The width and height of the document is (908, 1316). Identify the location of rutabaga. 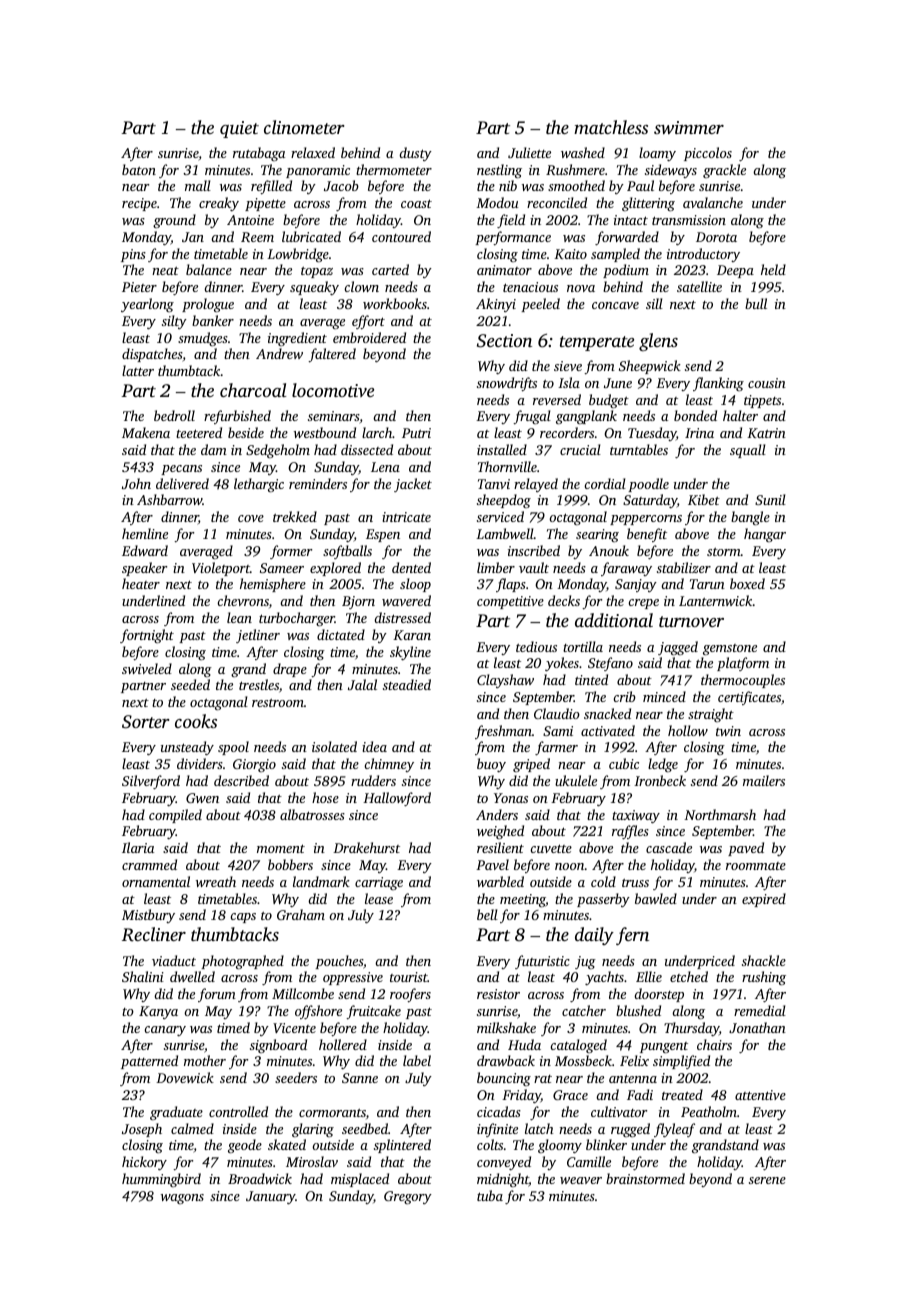
(259, 154).
